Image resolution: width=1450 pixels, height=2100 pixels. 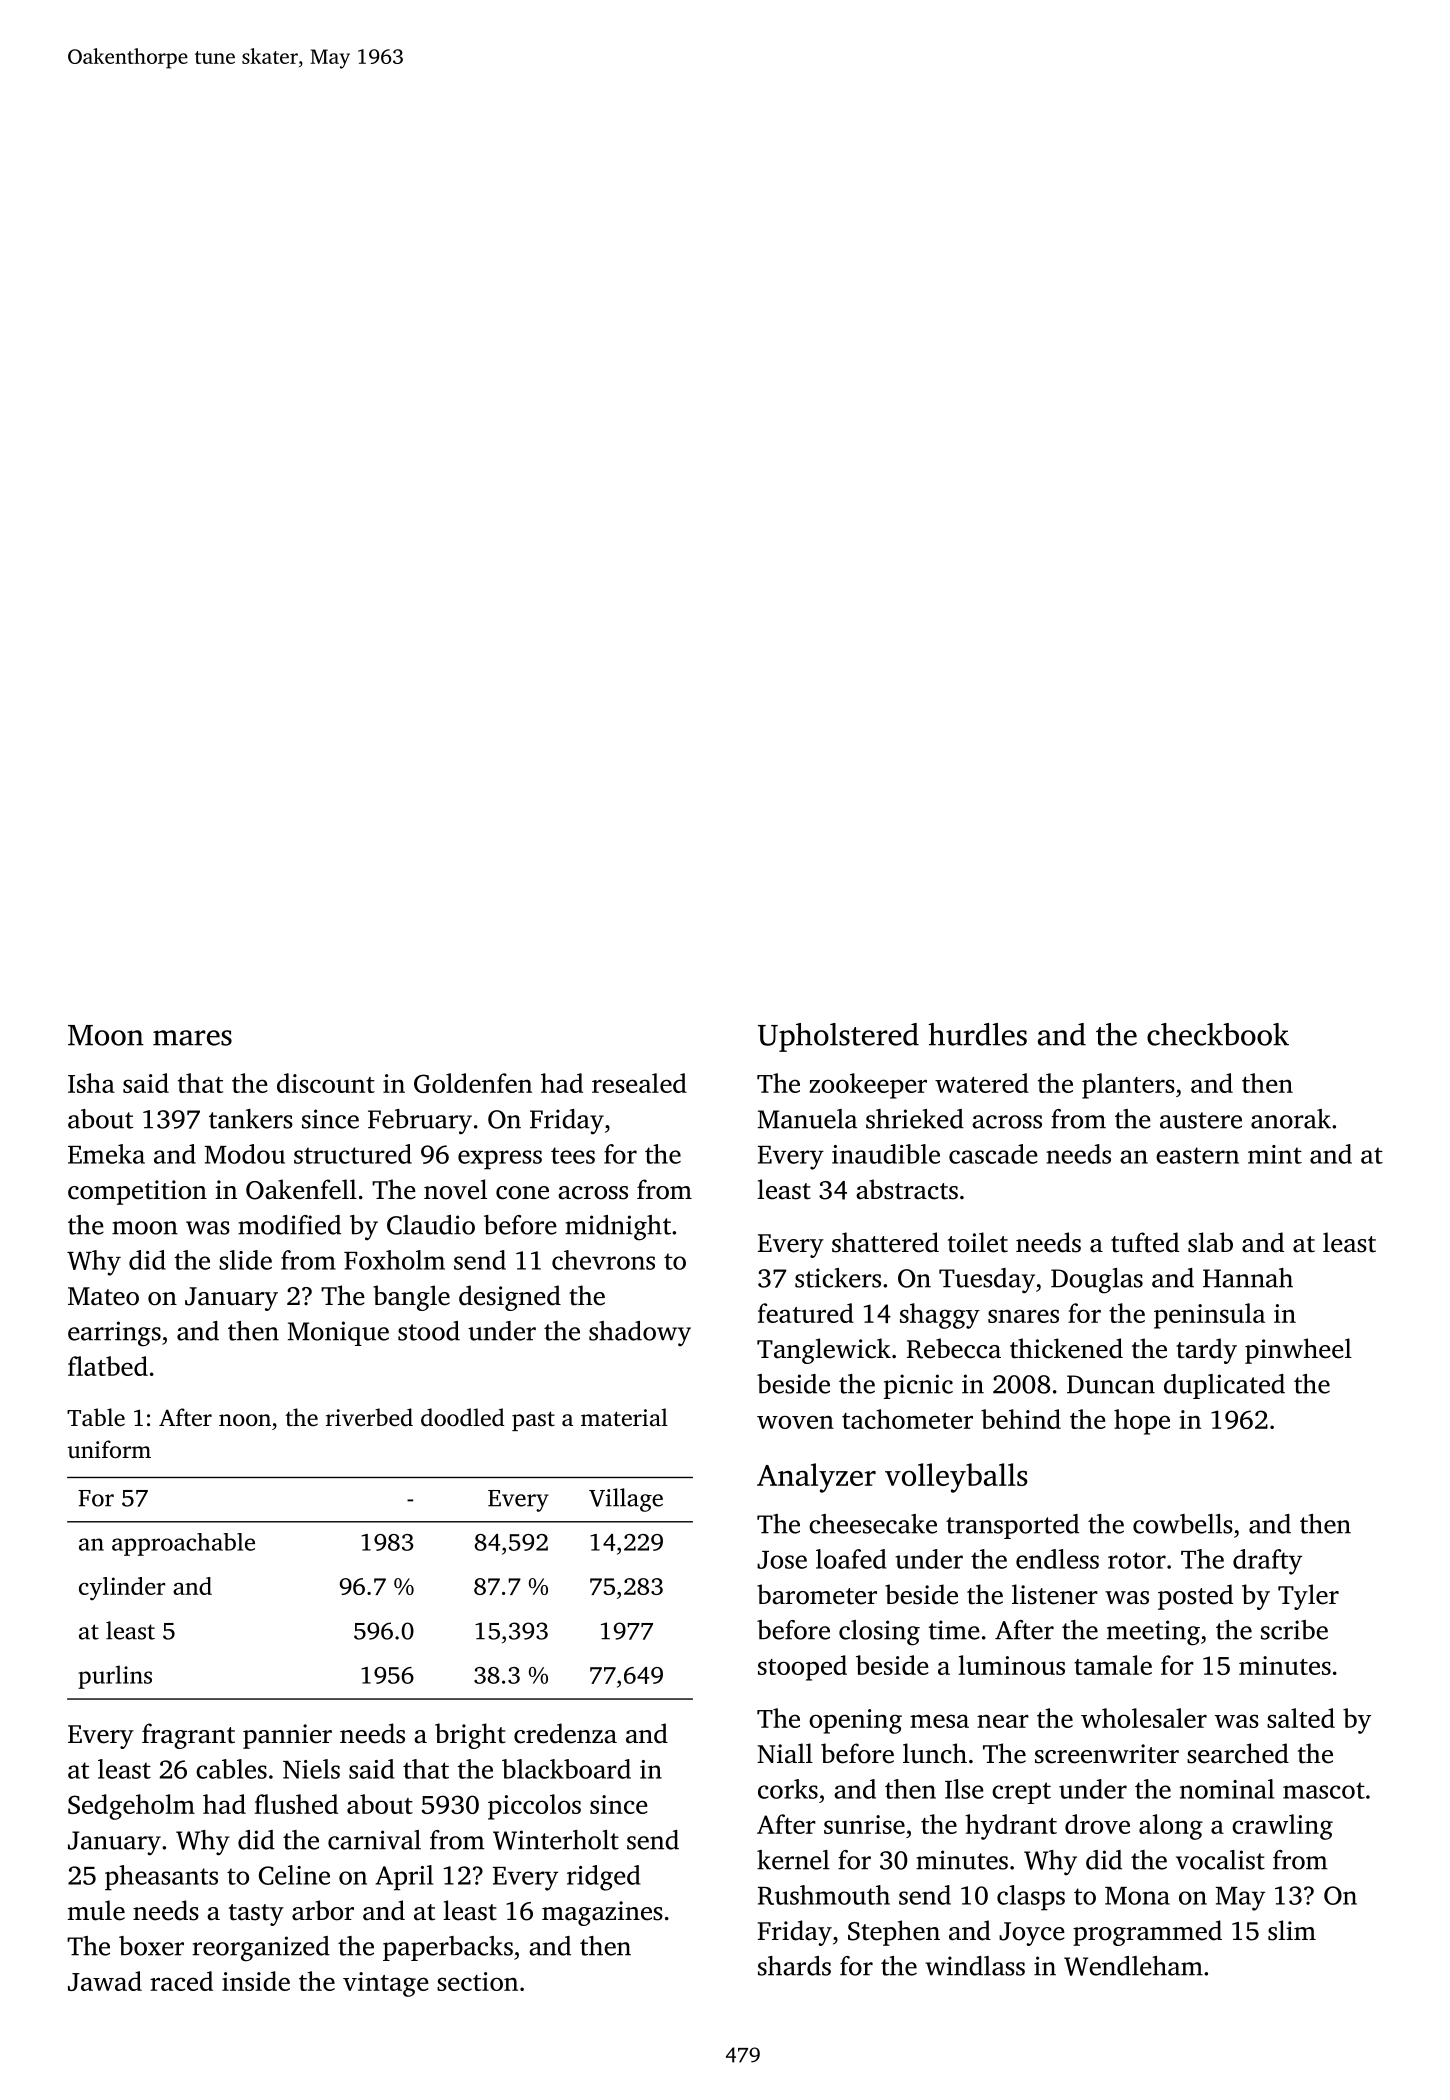 I want to click on Isha, so click(x=91, y=1083).
